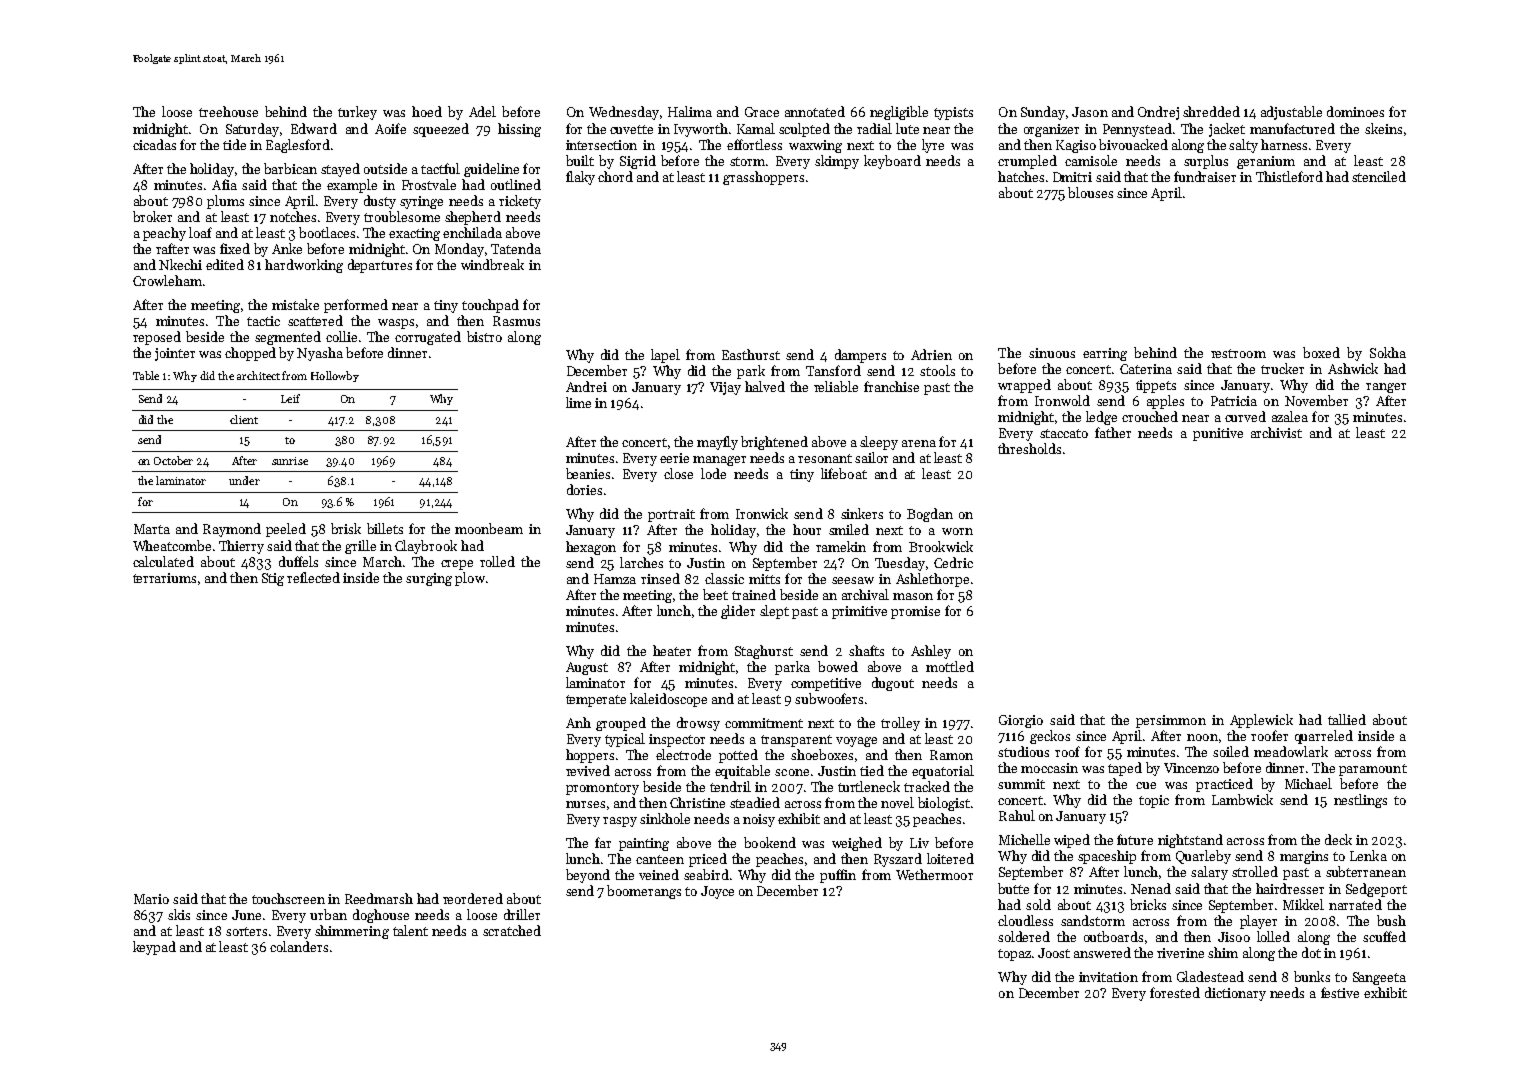  I want to click on franchise, so click(891, 386).
